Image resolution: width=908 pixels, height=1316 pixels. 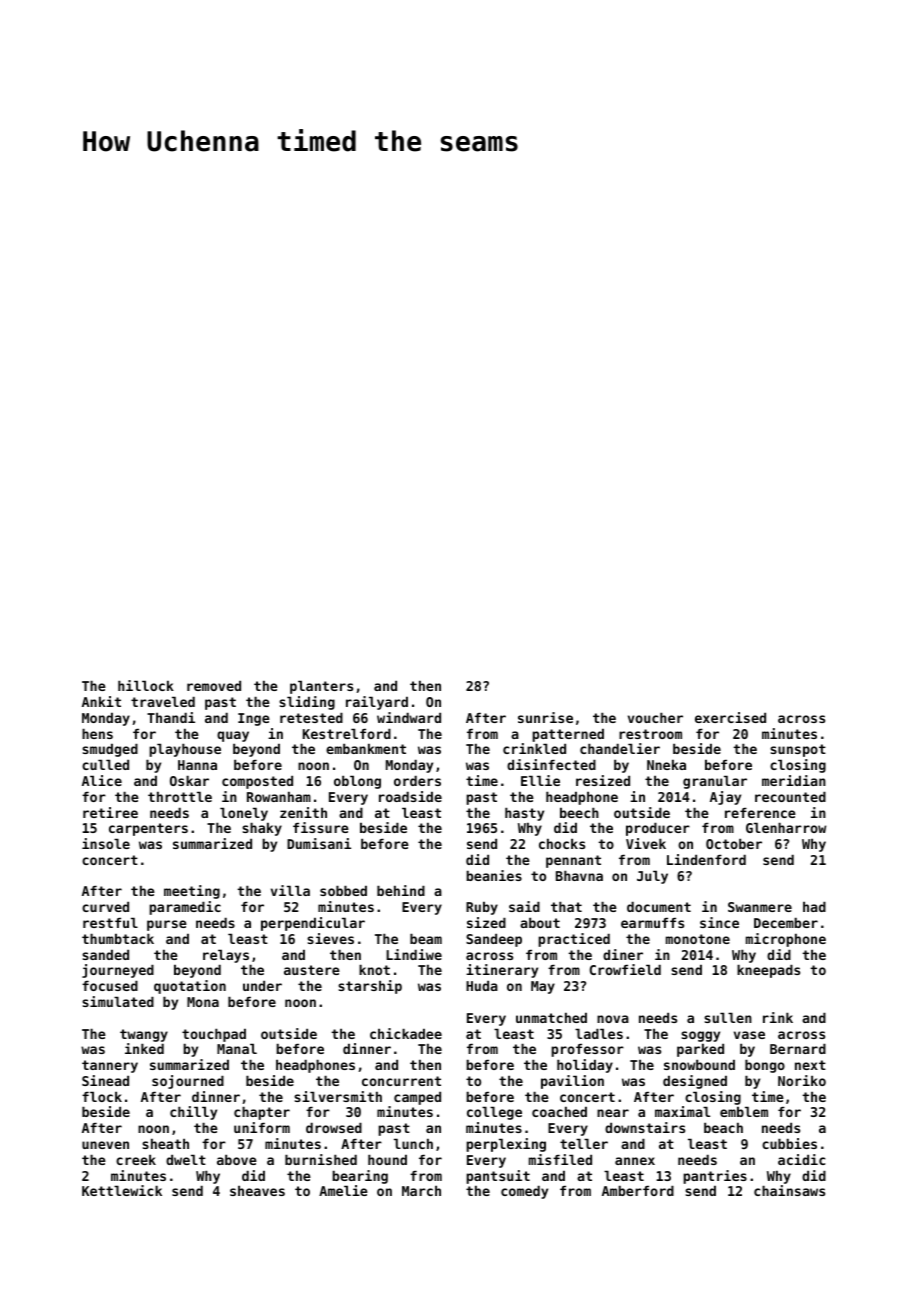 What do you see at coordinates (730, 717) in the screenshot?
I see `exercised` at bounding box center [730, 717].
